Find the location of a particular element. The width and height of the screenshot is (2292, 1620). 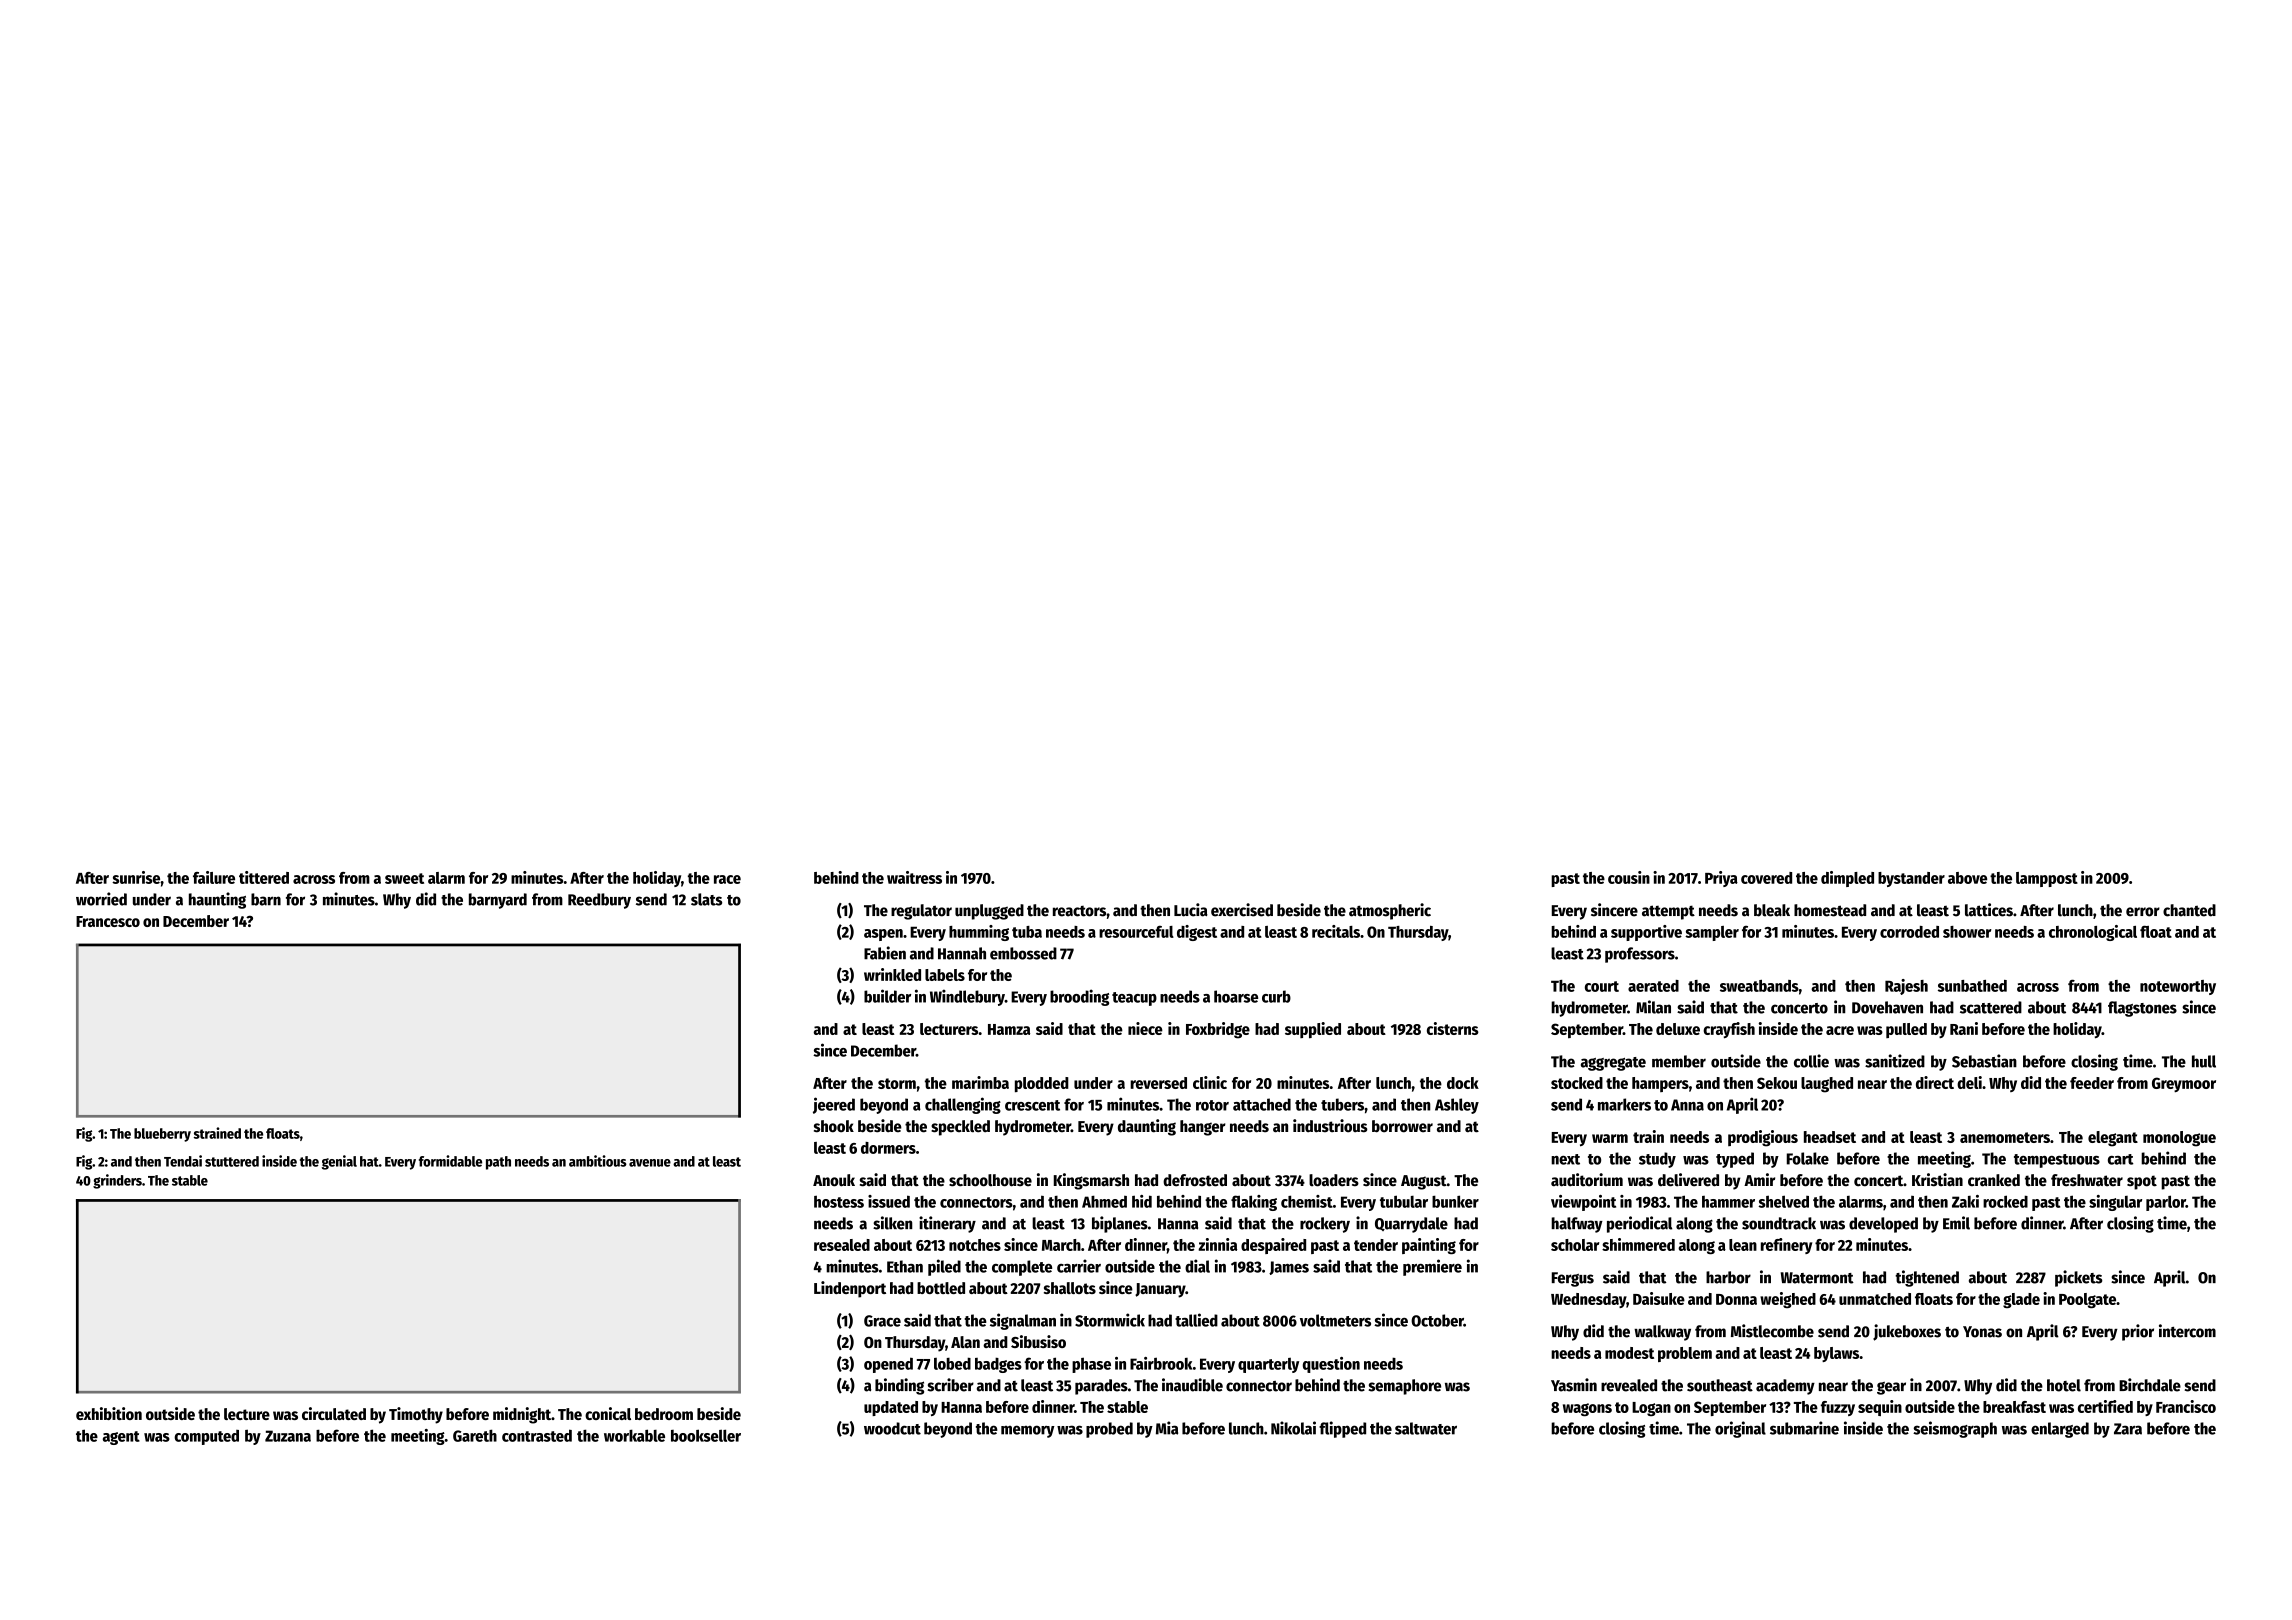

Dovehaven is located at coordinates (1887, 1007).
